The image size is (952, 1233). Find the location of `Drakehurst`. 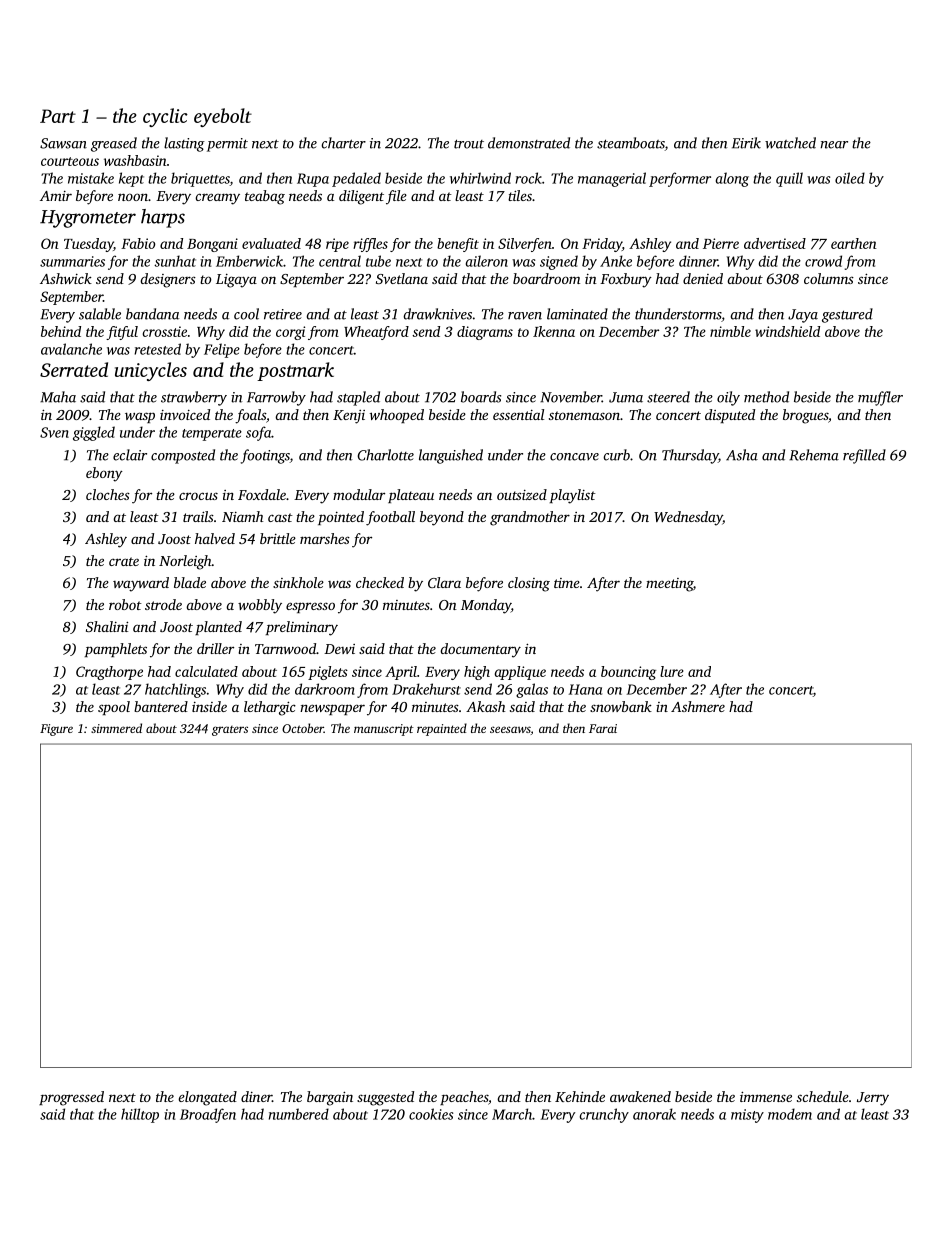

Drakehurst is located at coordinates (426, 689).
